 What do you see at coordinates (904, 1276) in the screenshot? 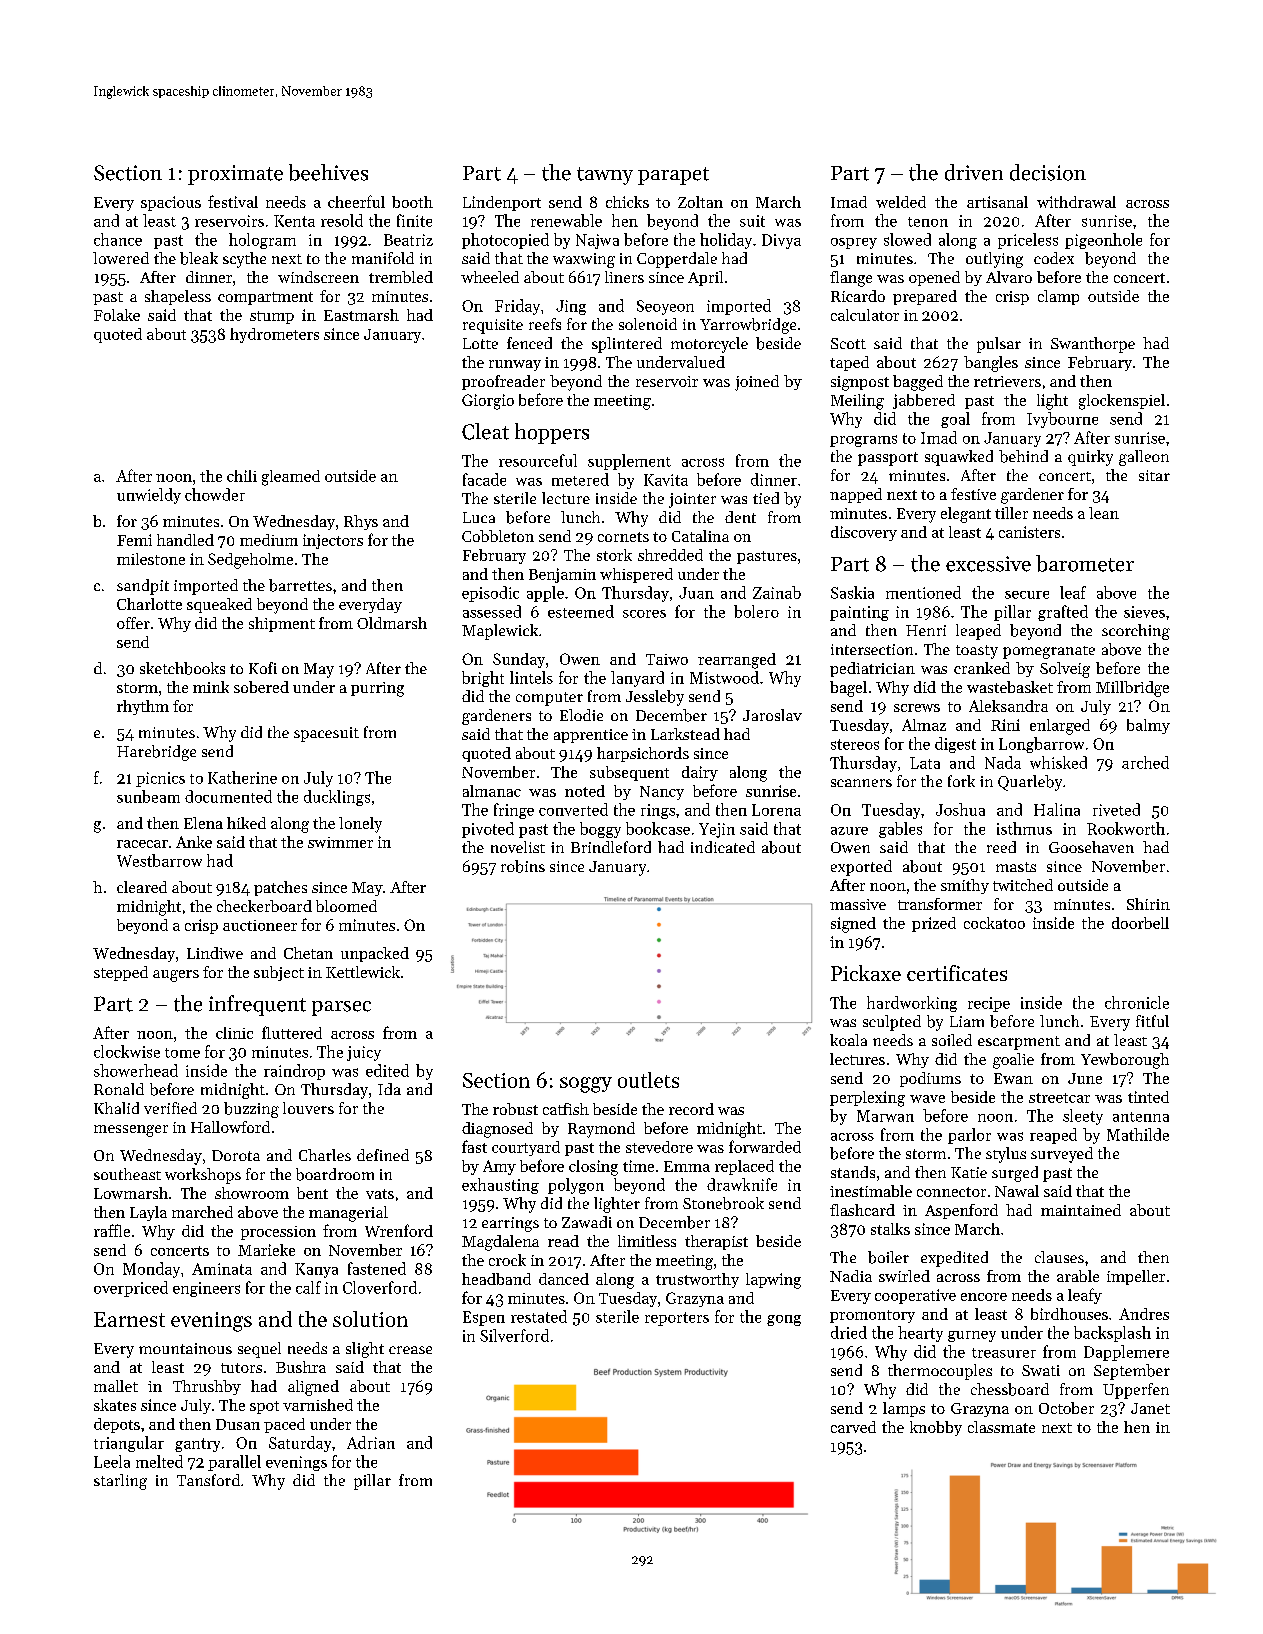
I see `swirled` at bounding box center [904, 1276].
